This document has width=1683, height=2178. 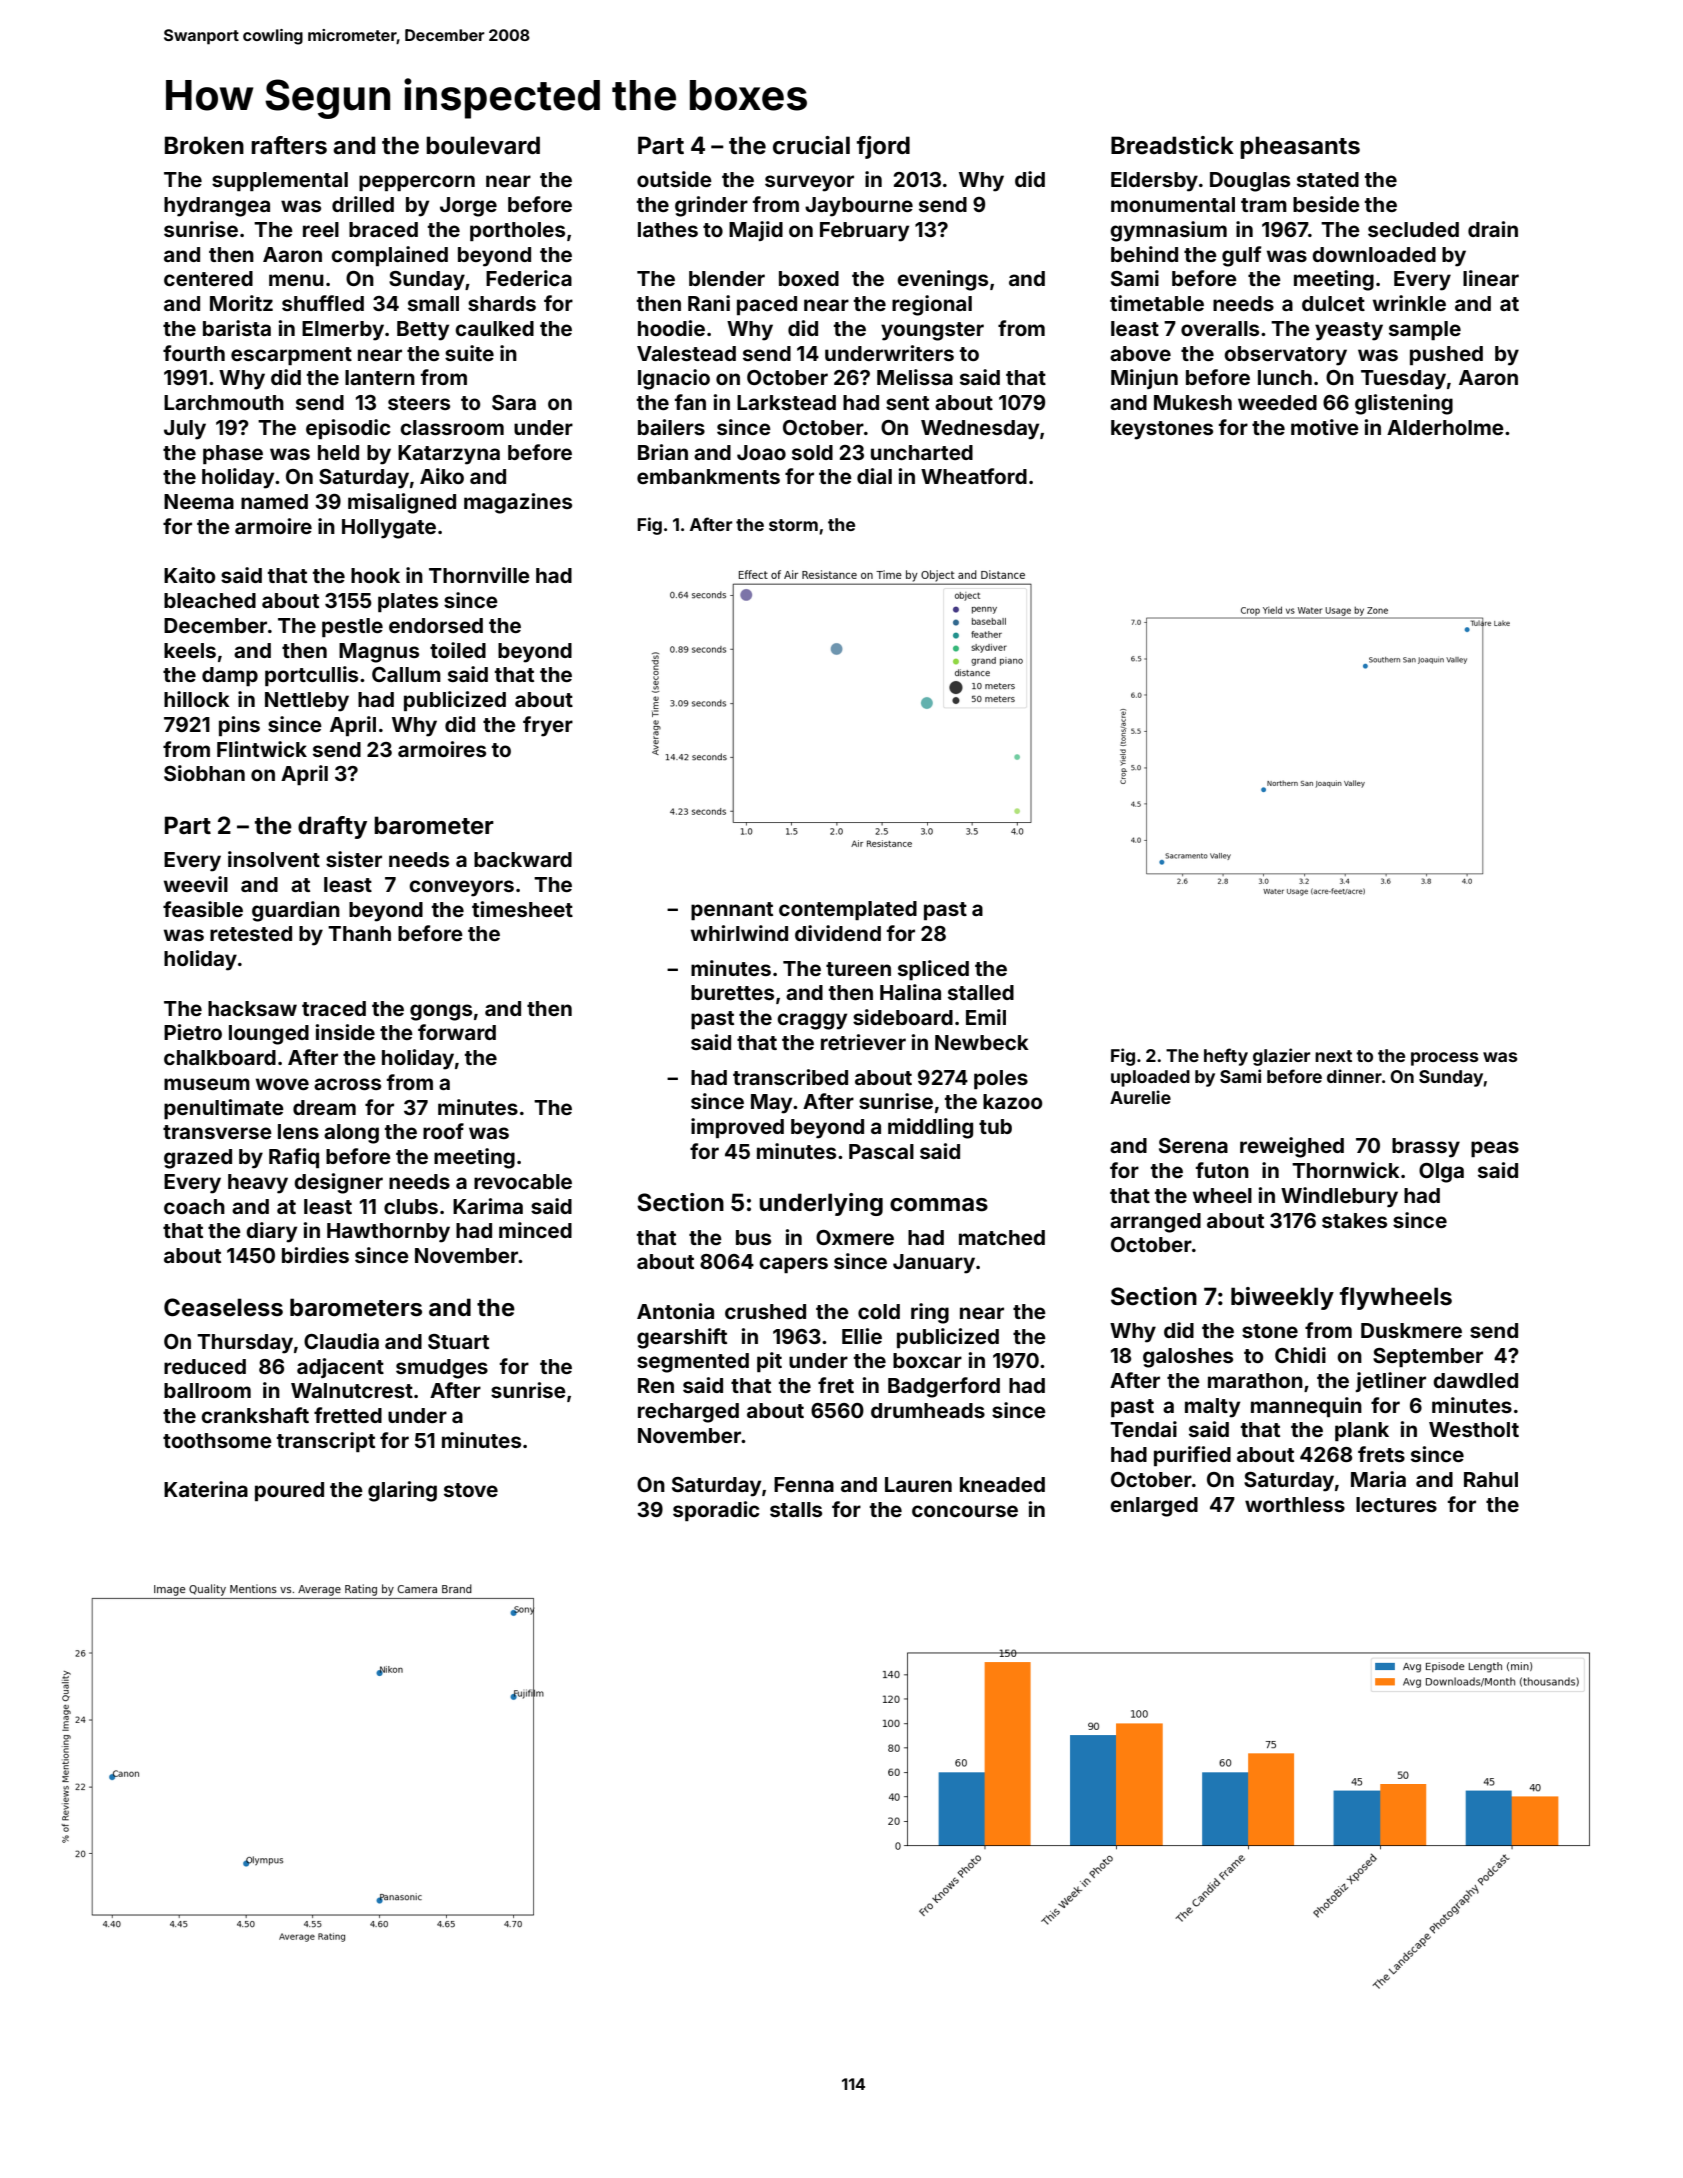 I want to click on Wheatford, so click(x=974, y=476).
